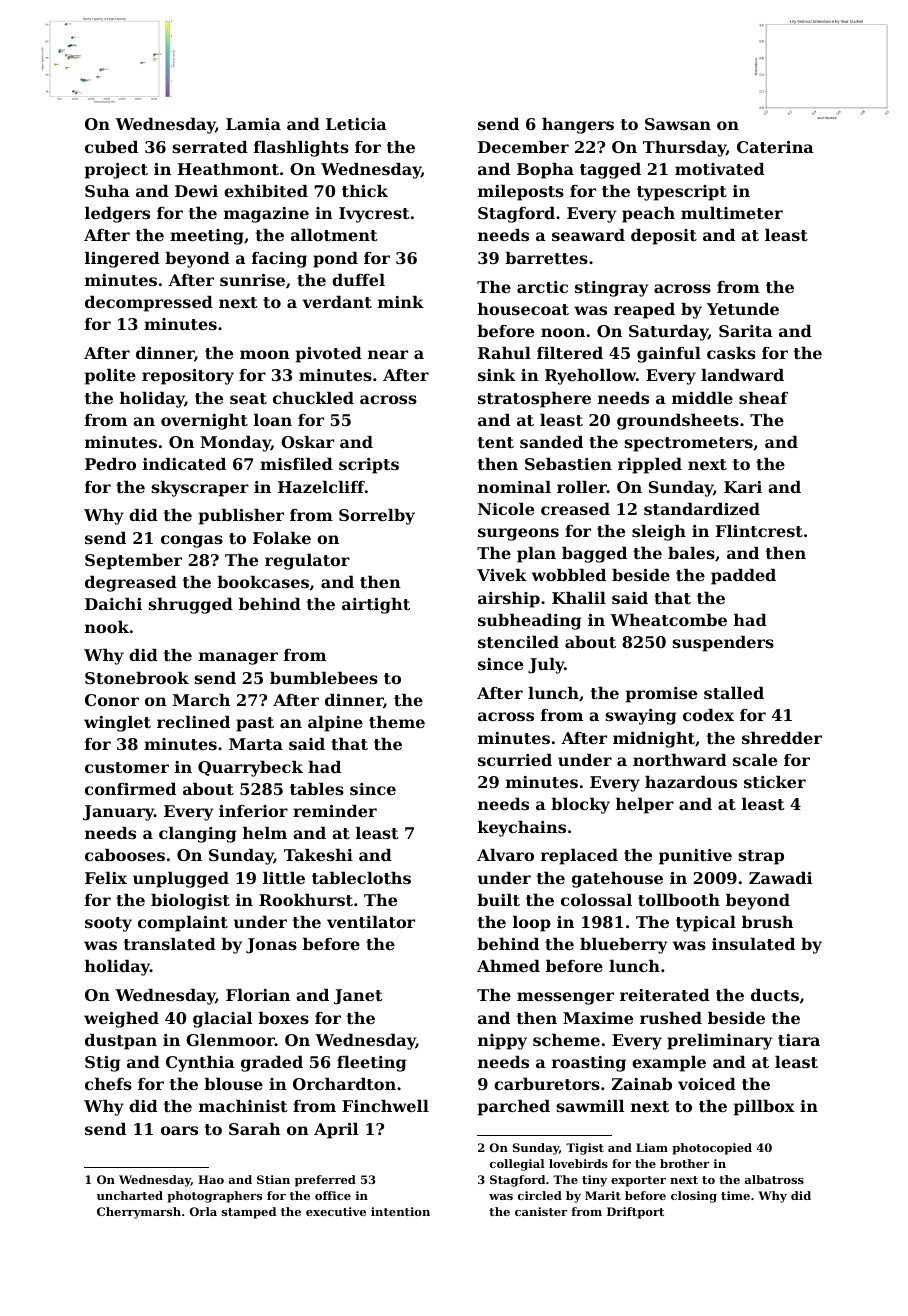  What do you see at coordinates (541, 1211) in the screenshot?
I see `canister` at bounding box center [541, 1211].
